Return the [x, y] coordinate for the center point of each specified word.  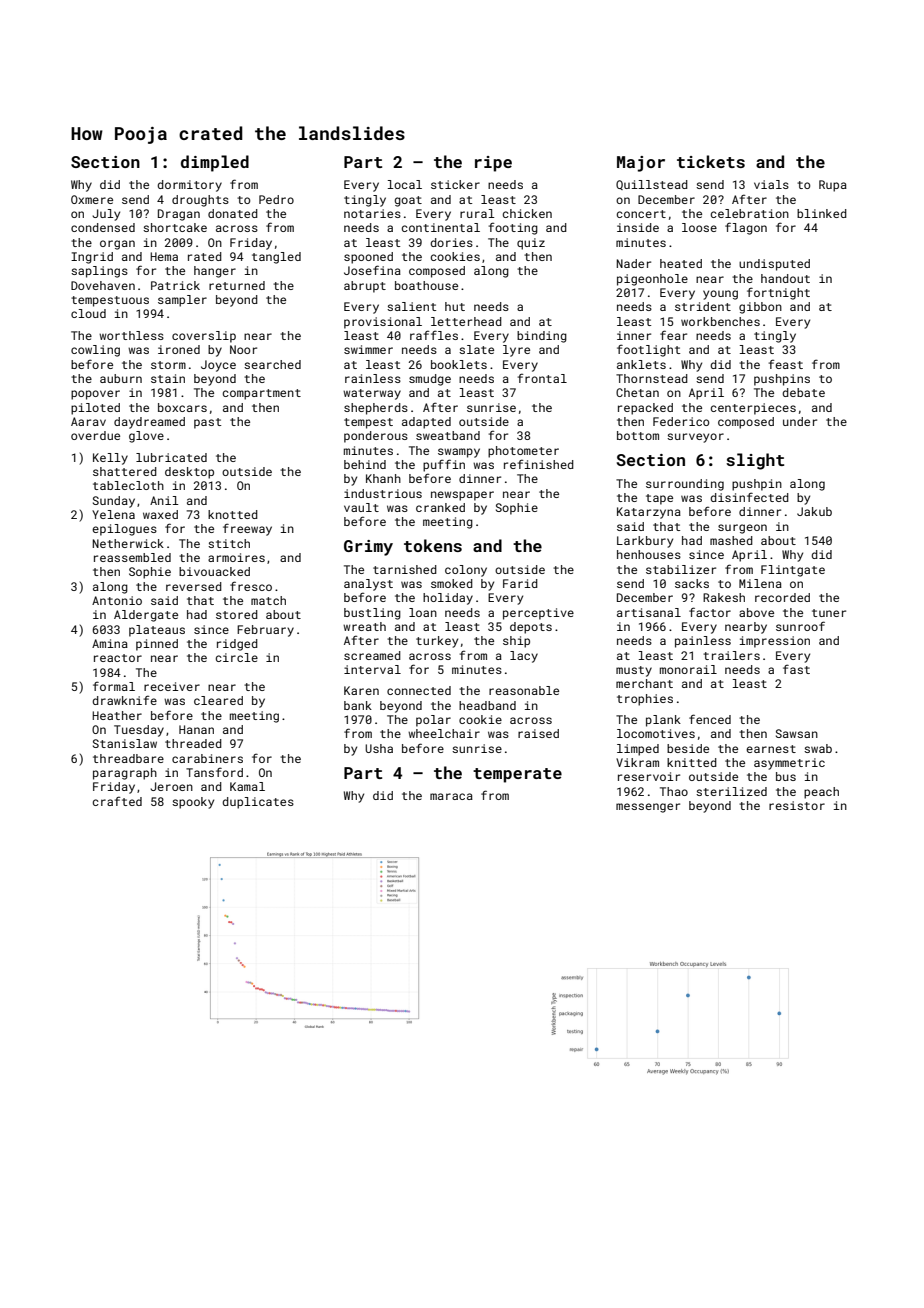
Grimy [368, 548]
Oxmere [92, 199]
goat [408, 201]
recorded [782, 597]
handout [785, 278]
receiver [172, 686]
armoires [236, 557]
